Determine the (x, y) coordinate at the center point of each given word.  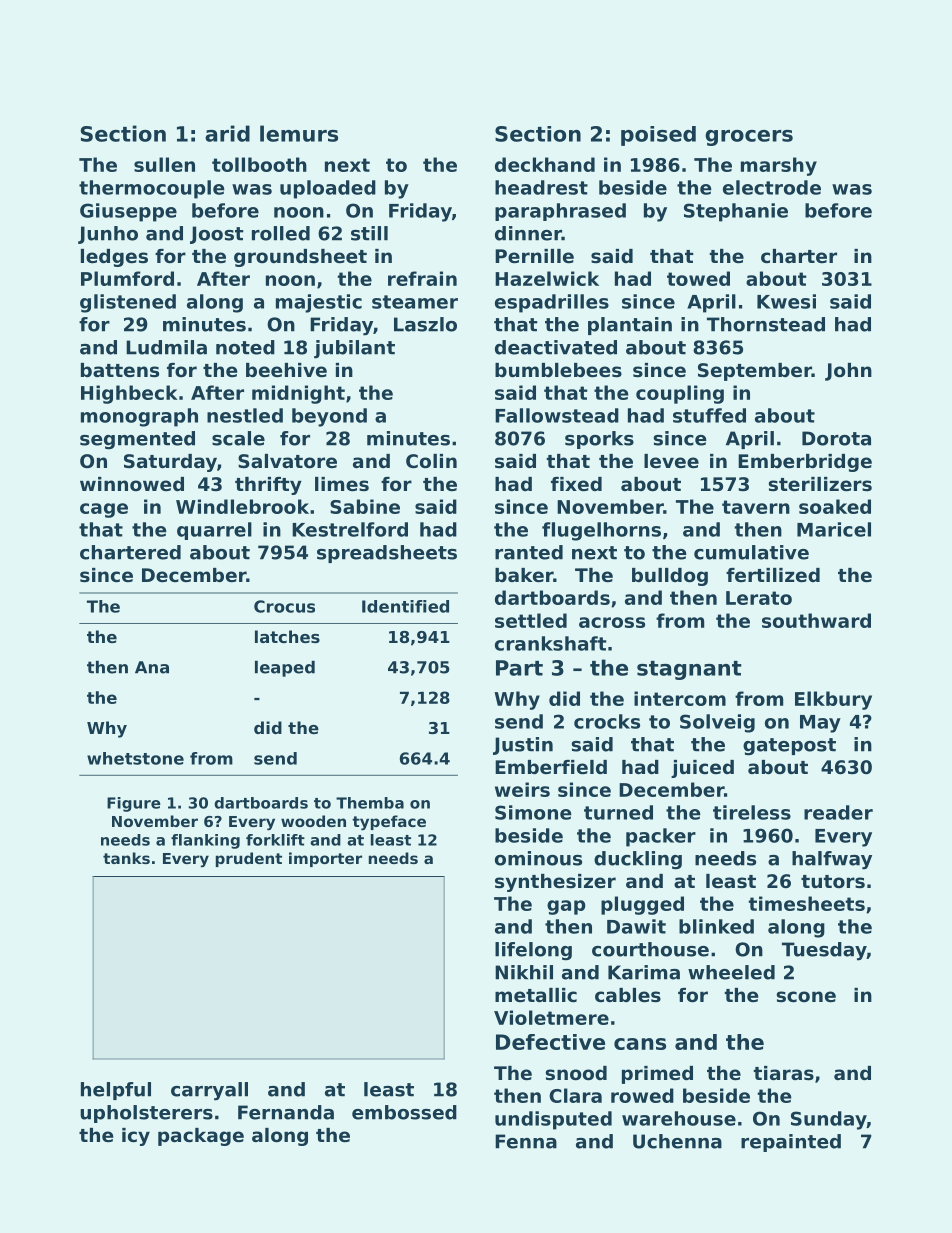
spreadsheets (387, 554)
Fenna (526, 1141)
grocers (749, 138)
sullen (164, 164)
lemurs (299, 133)
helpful (116, 1091)
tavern (756, 507)
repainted (791, 1143)
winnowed (132, 484)
